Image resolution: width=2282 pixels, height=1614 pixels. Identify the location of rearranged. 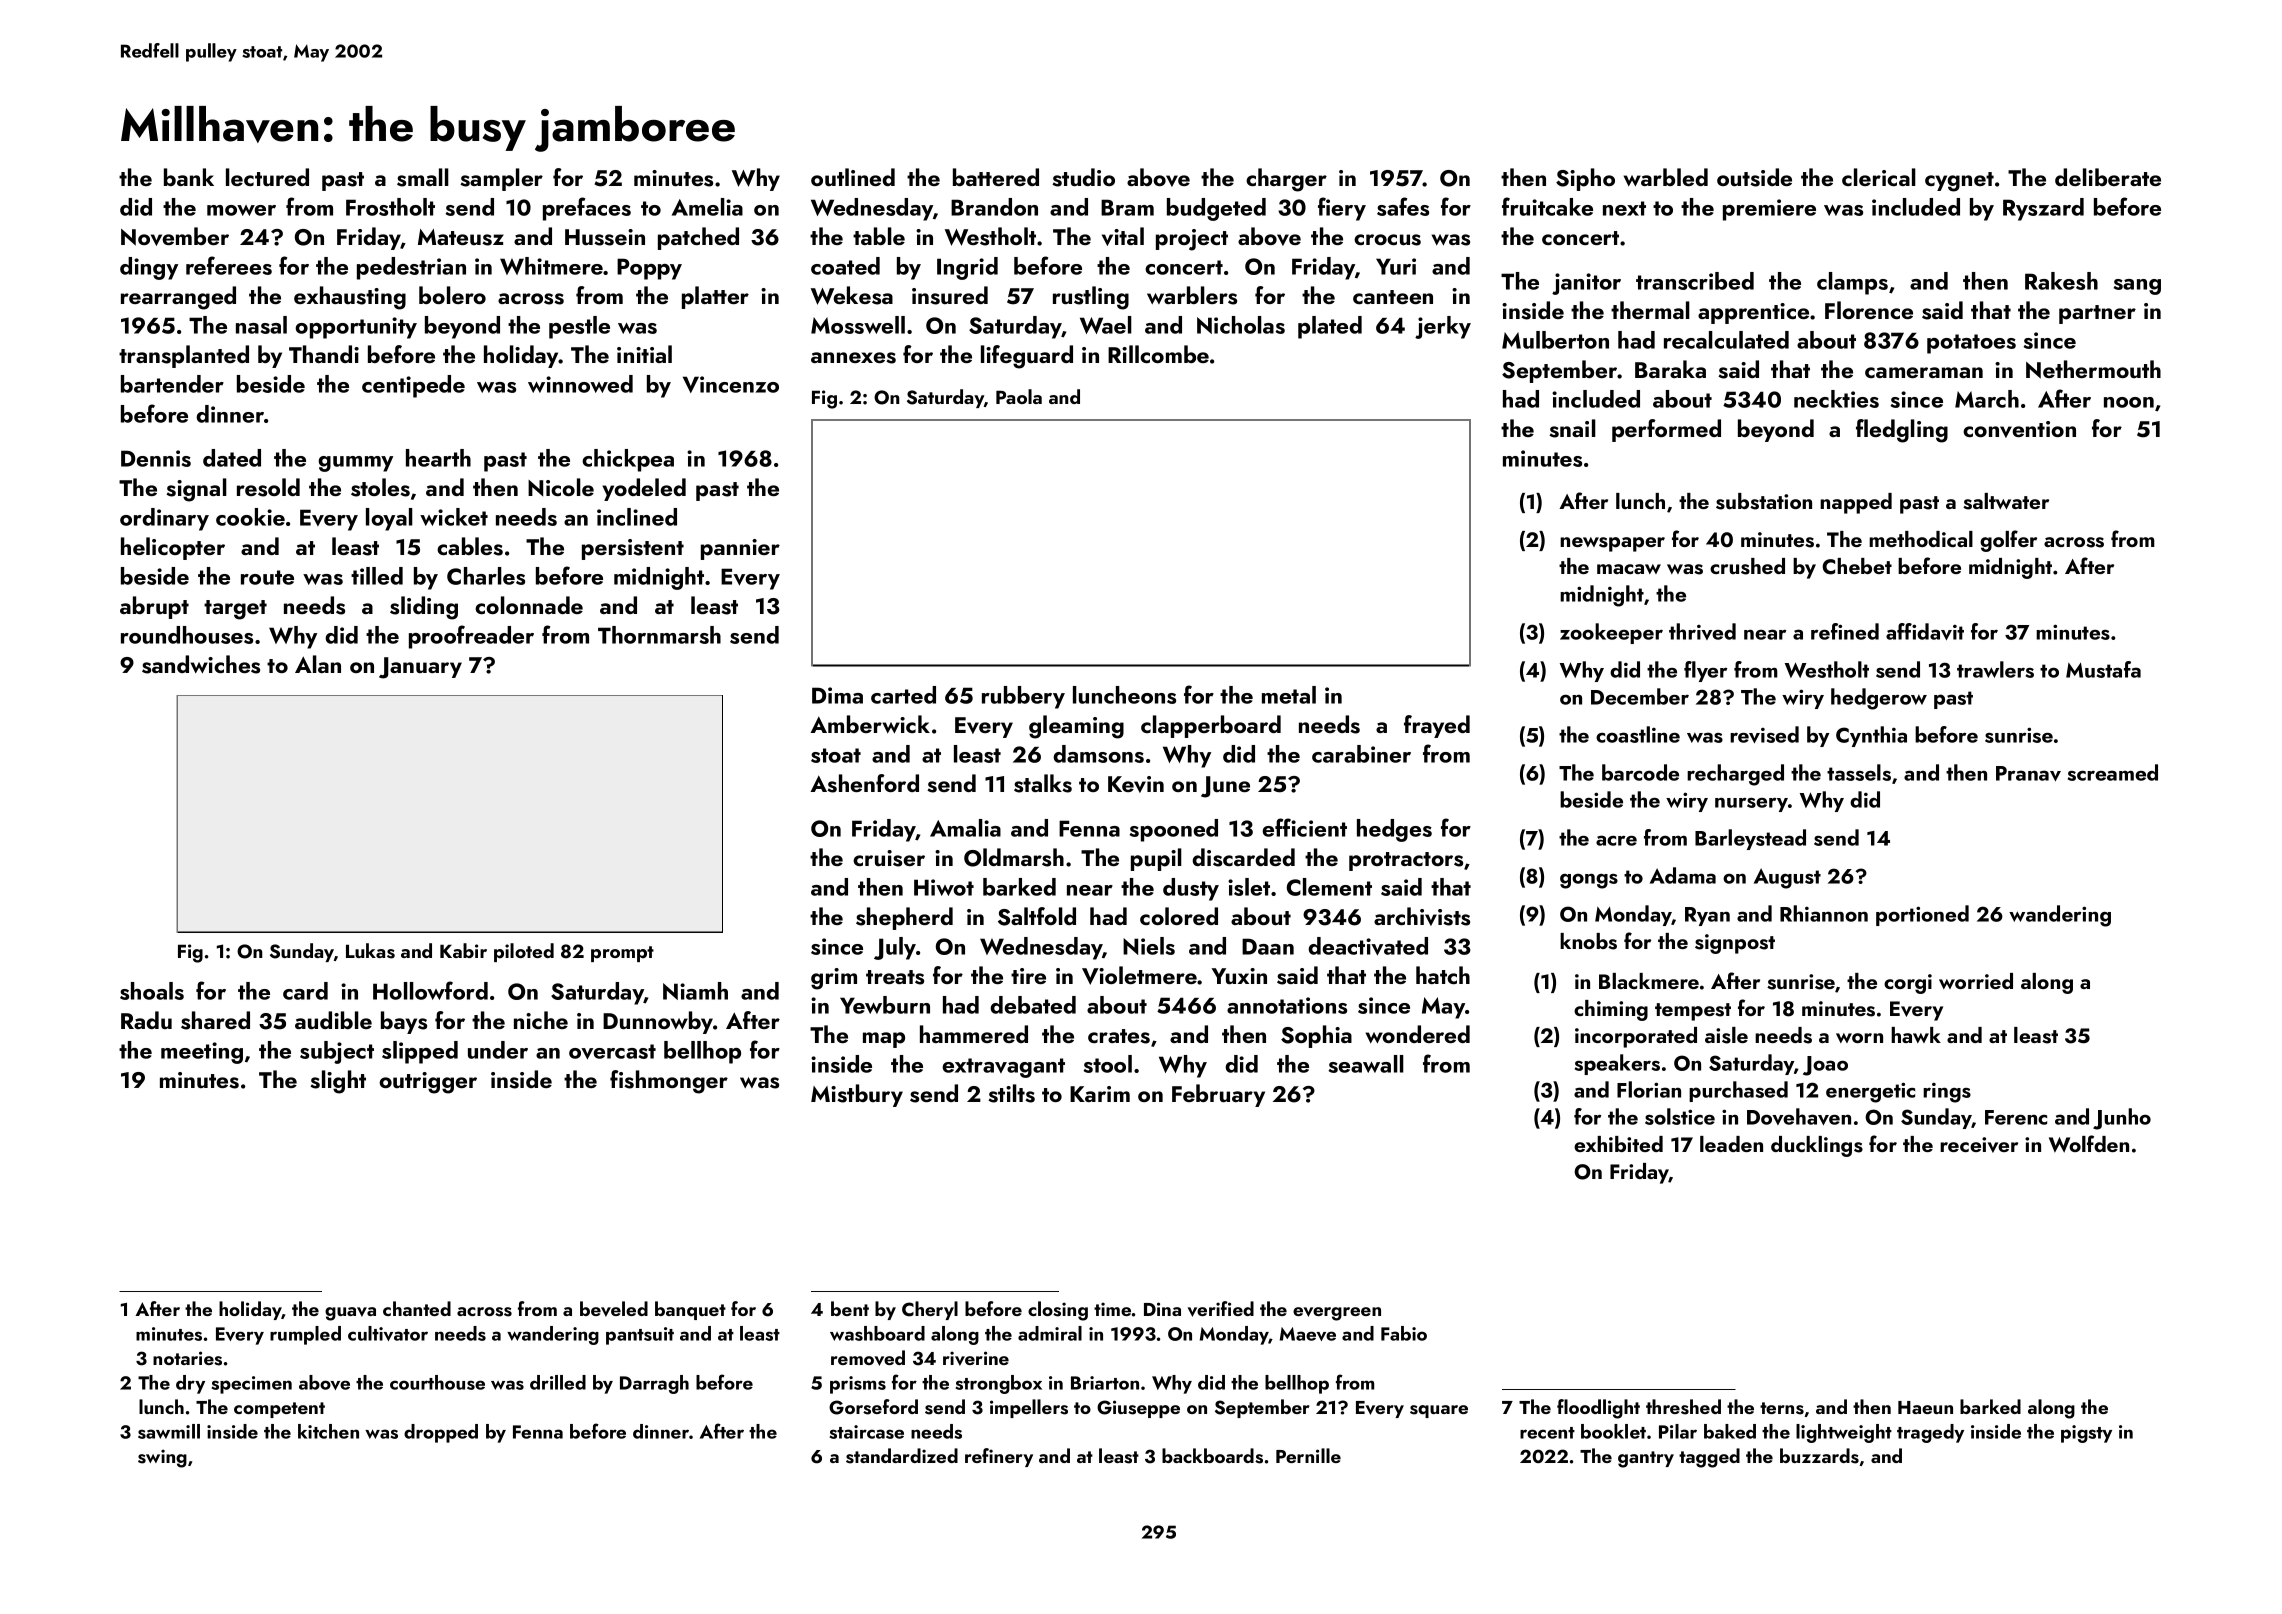
(178, 298).
